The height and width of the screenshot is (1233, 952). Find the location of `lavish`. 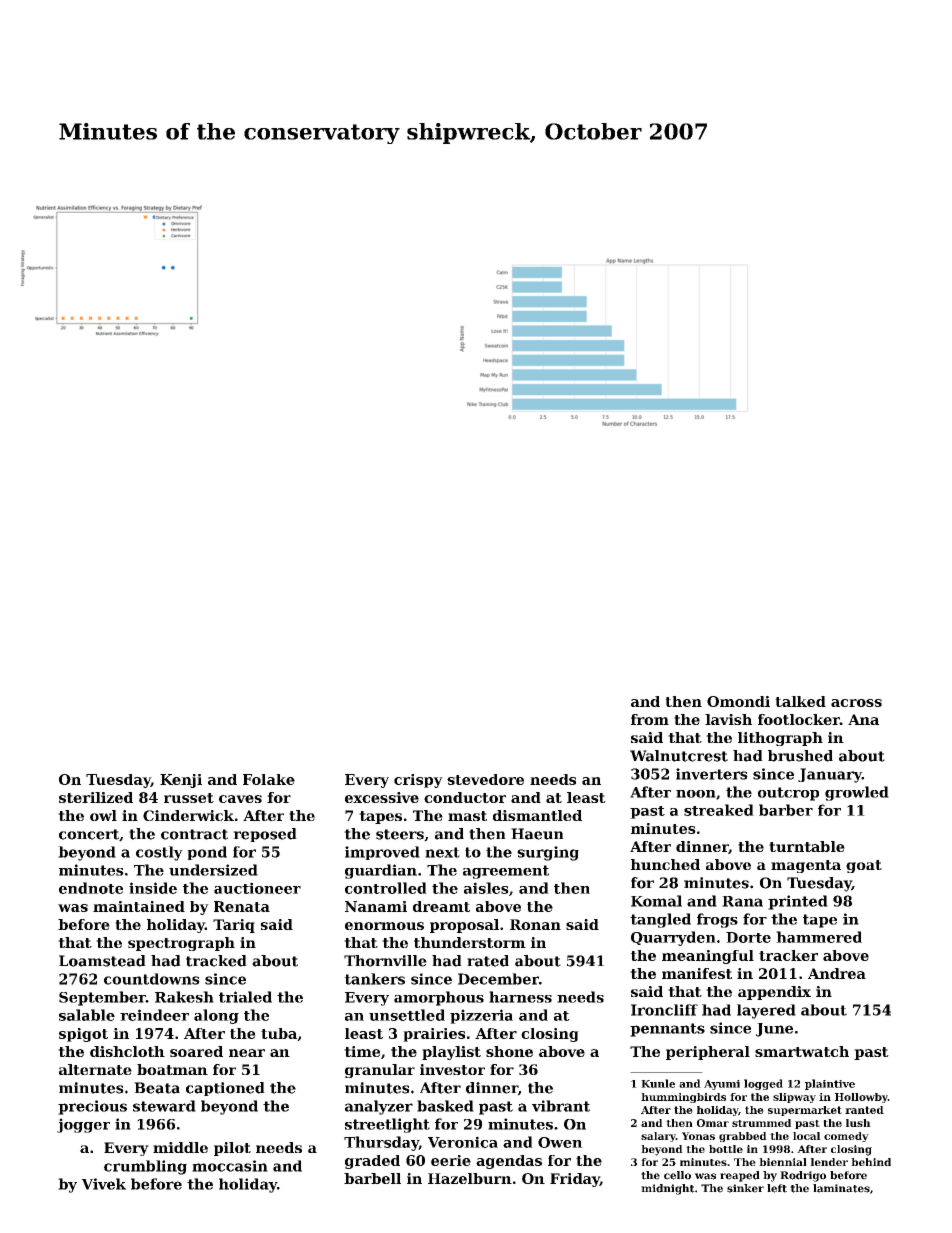

lavish is located at coordinates (728, 719).
